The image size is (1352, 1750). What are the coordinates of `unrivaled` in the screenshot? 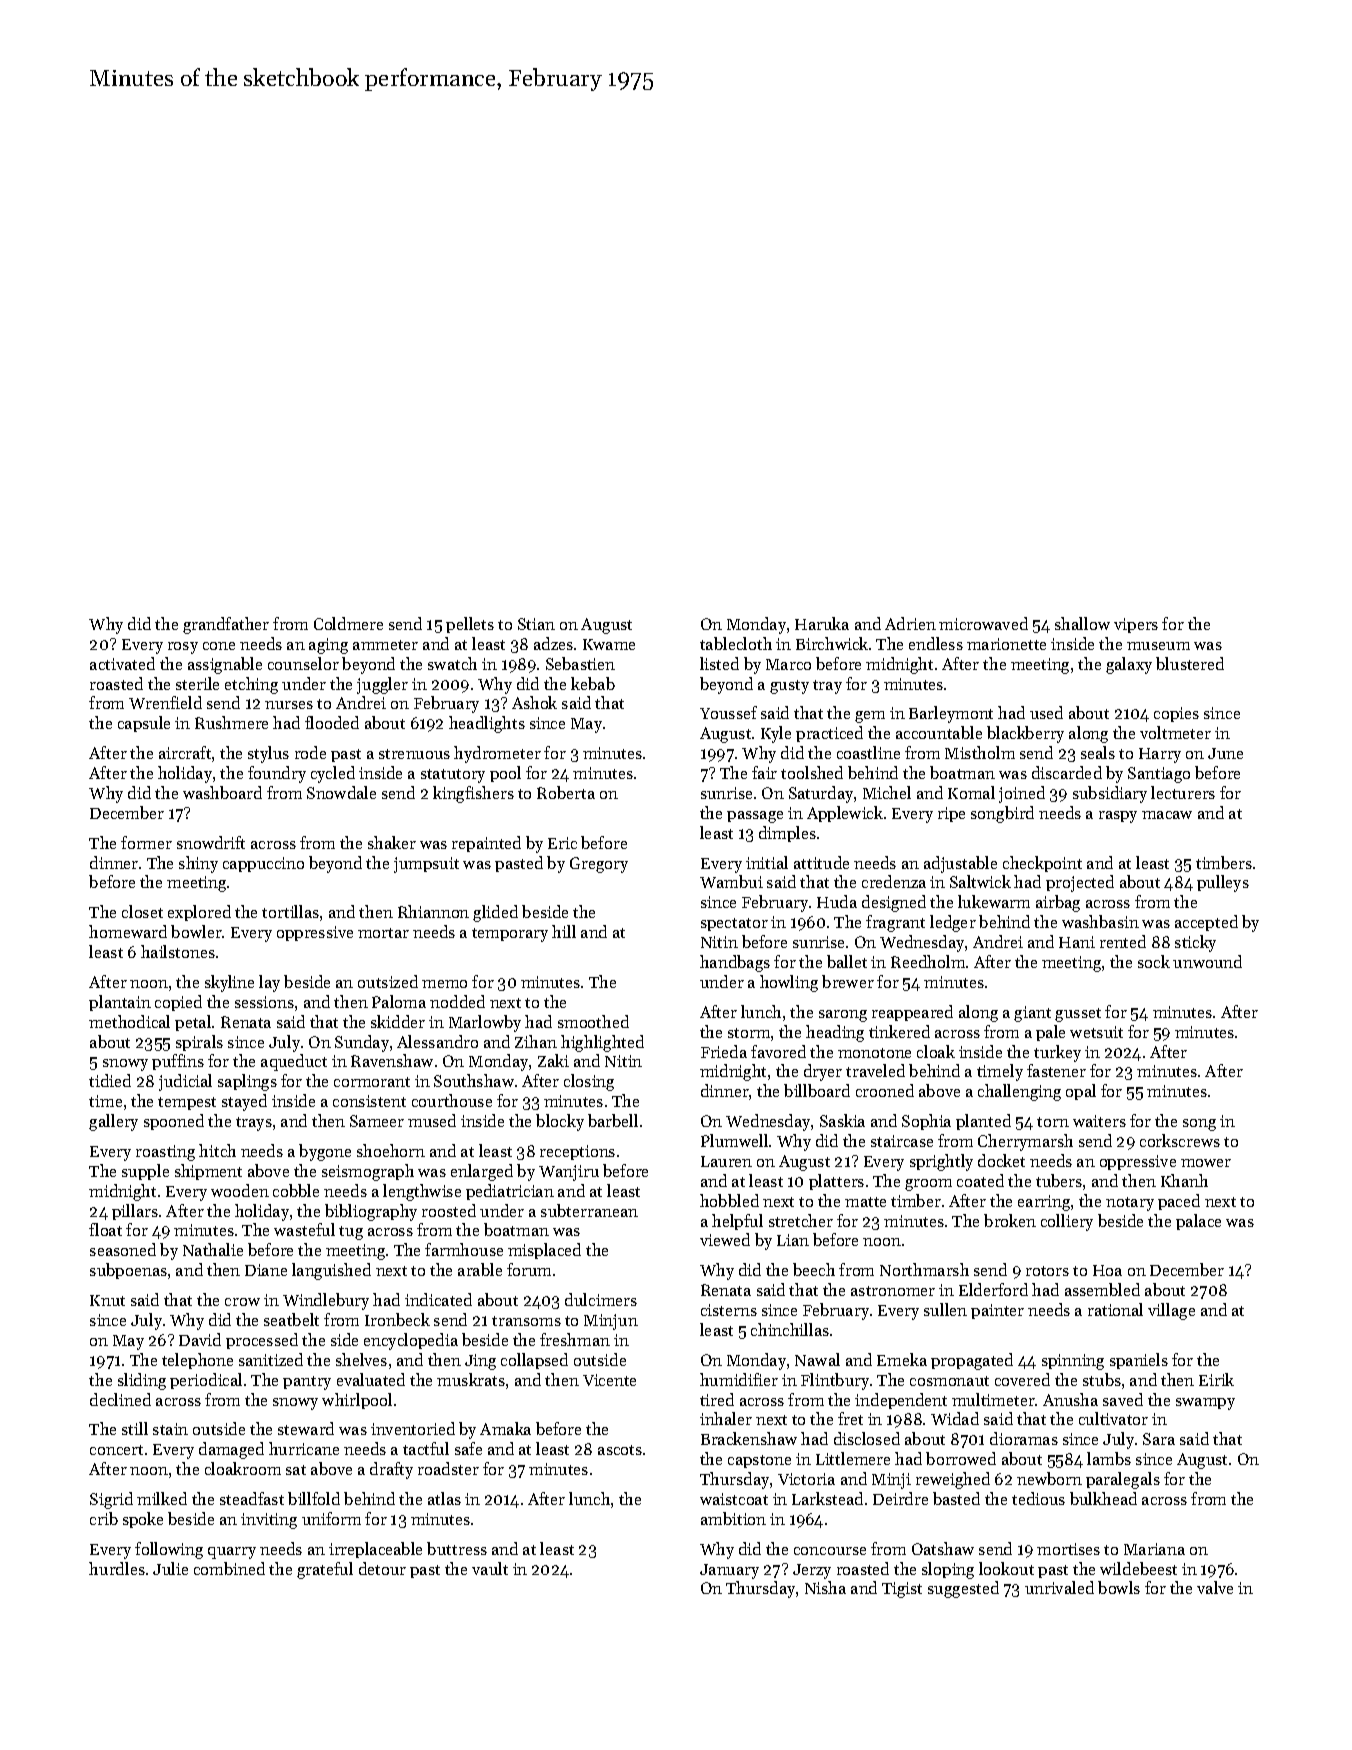 It's located at (1059, 1587).
